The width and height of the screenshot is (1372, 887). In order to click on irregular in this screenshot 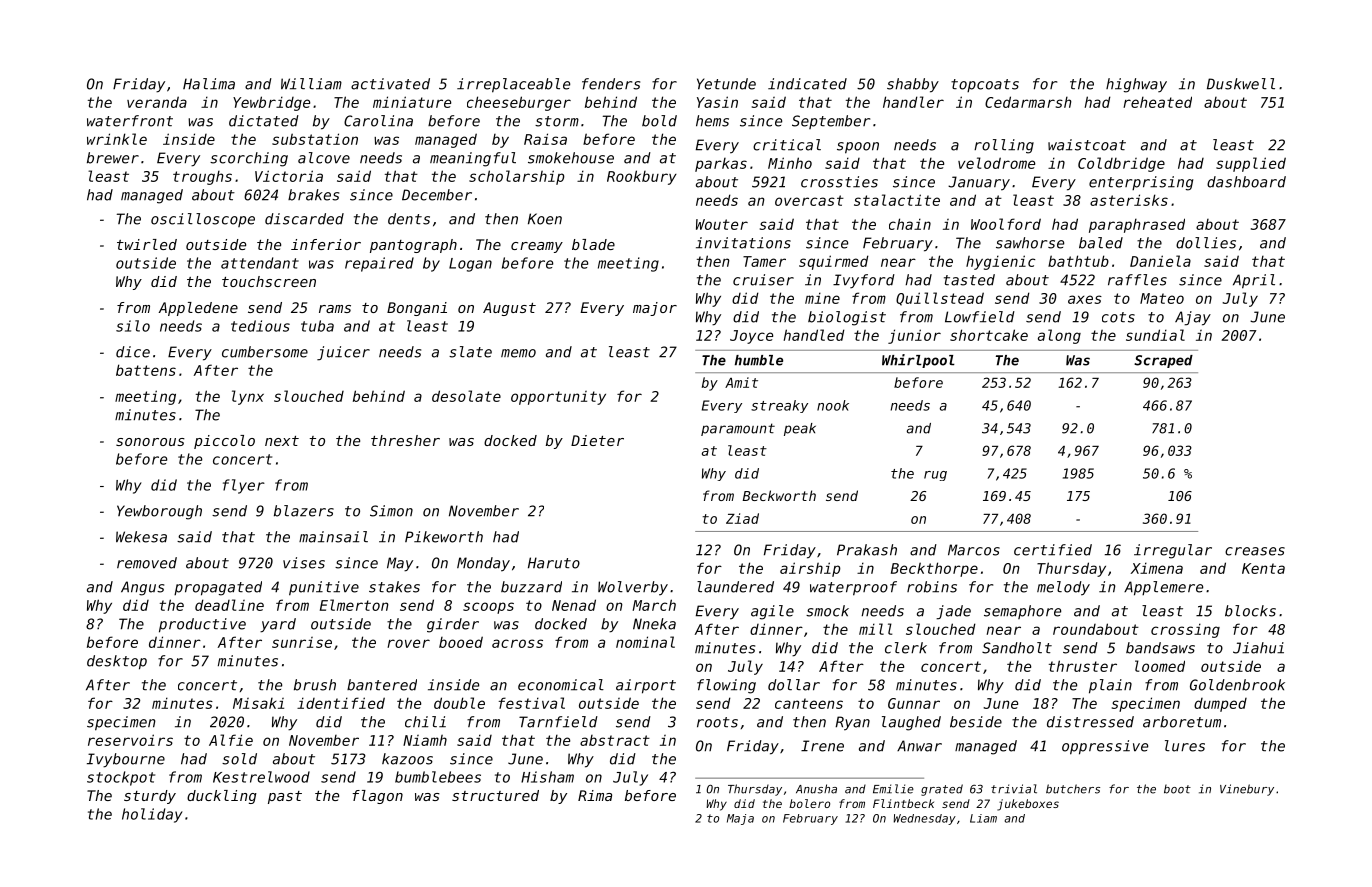, I will do `click(1173, 551)`.
